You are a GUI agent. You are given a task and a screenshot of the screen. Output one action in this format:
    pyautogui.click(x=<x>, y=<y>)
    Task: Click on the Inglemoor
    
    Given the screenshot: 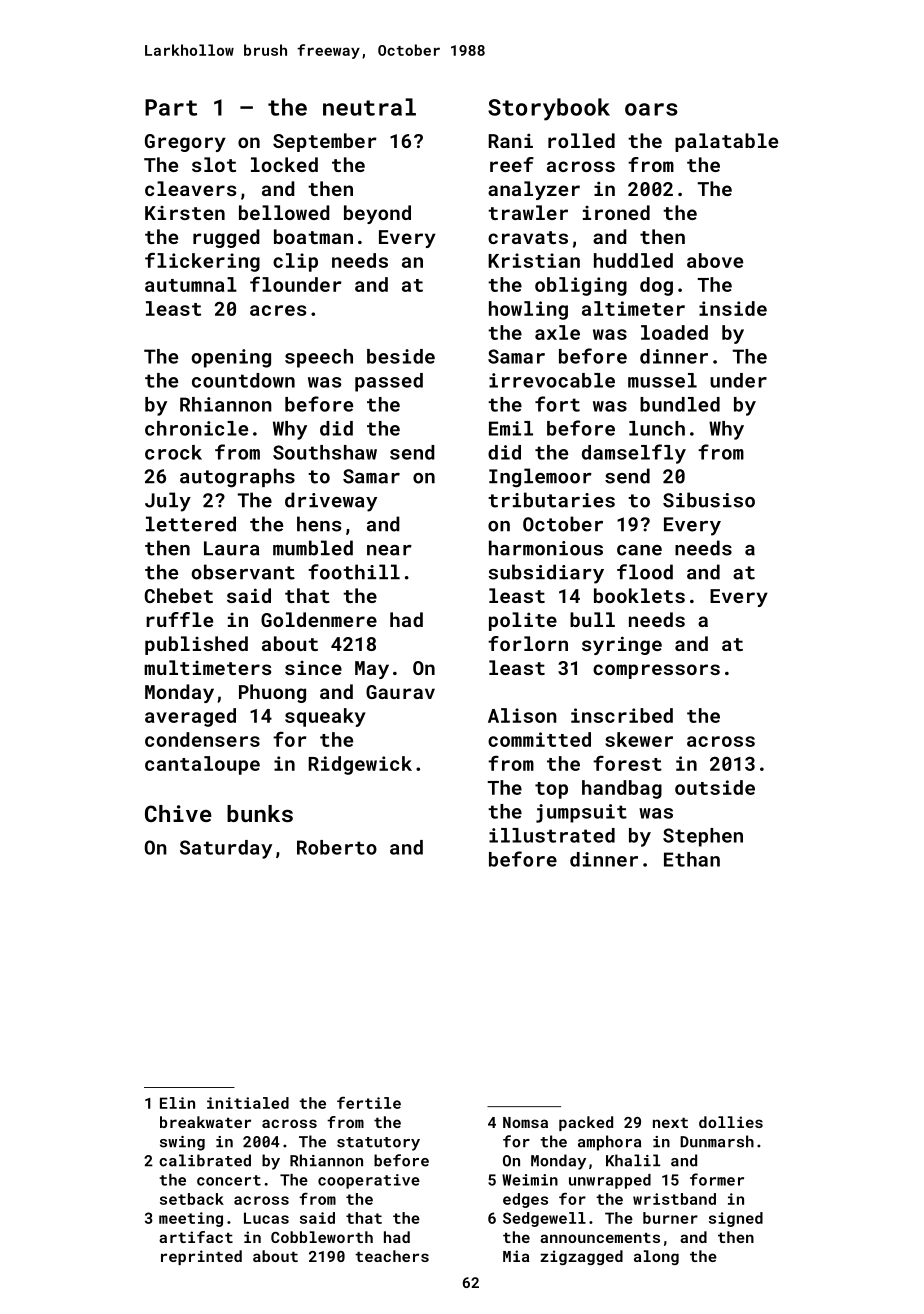 What is the action you would take?
    pyautogui.click(x=540, y=478)
